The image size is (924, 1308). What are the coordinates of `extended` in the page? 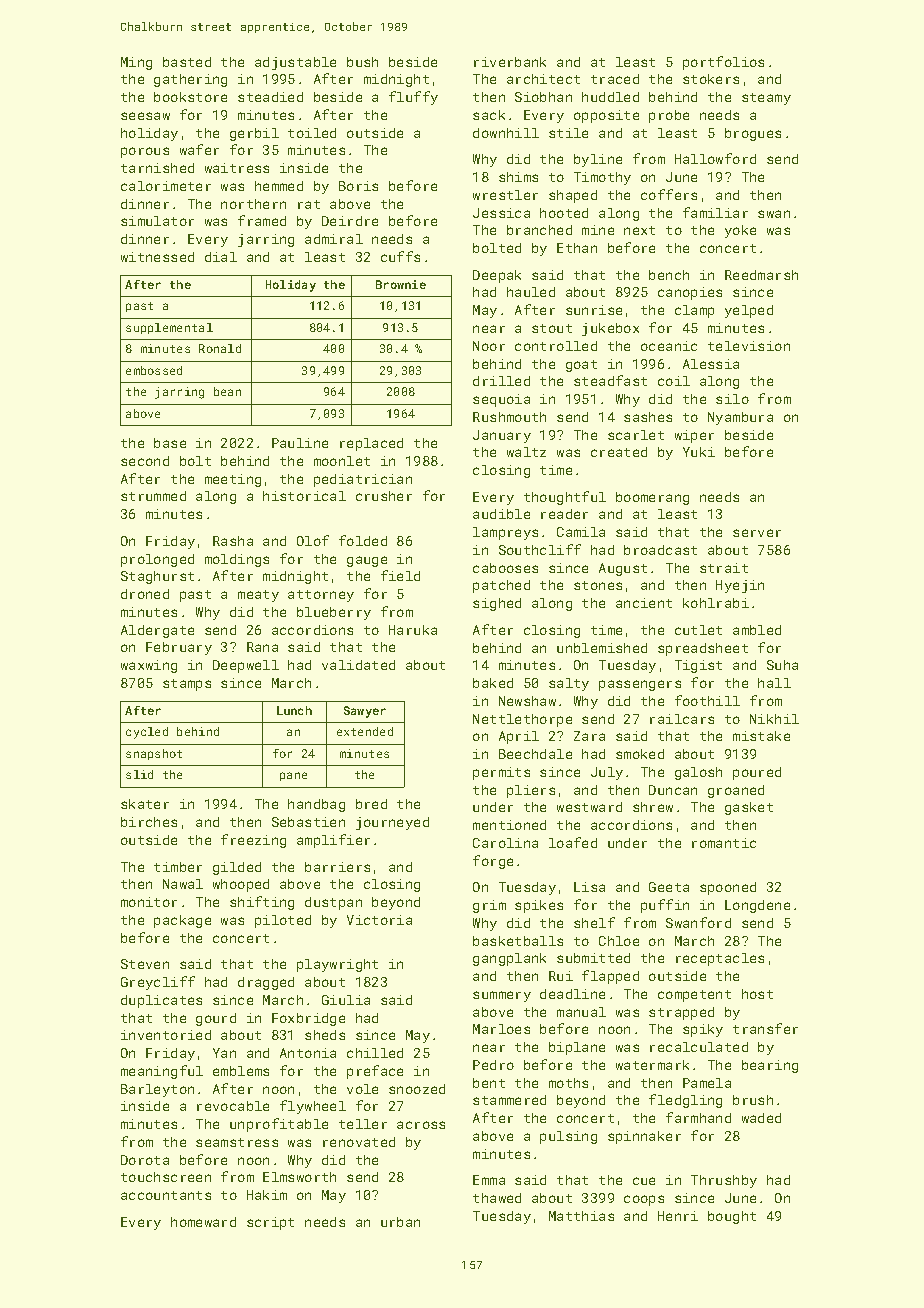 It's located at (365, 731).
